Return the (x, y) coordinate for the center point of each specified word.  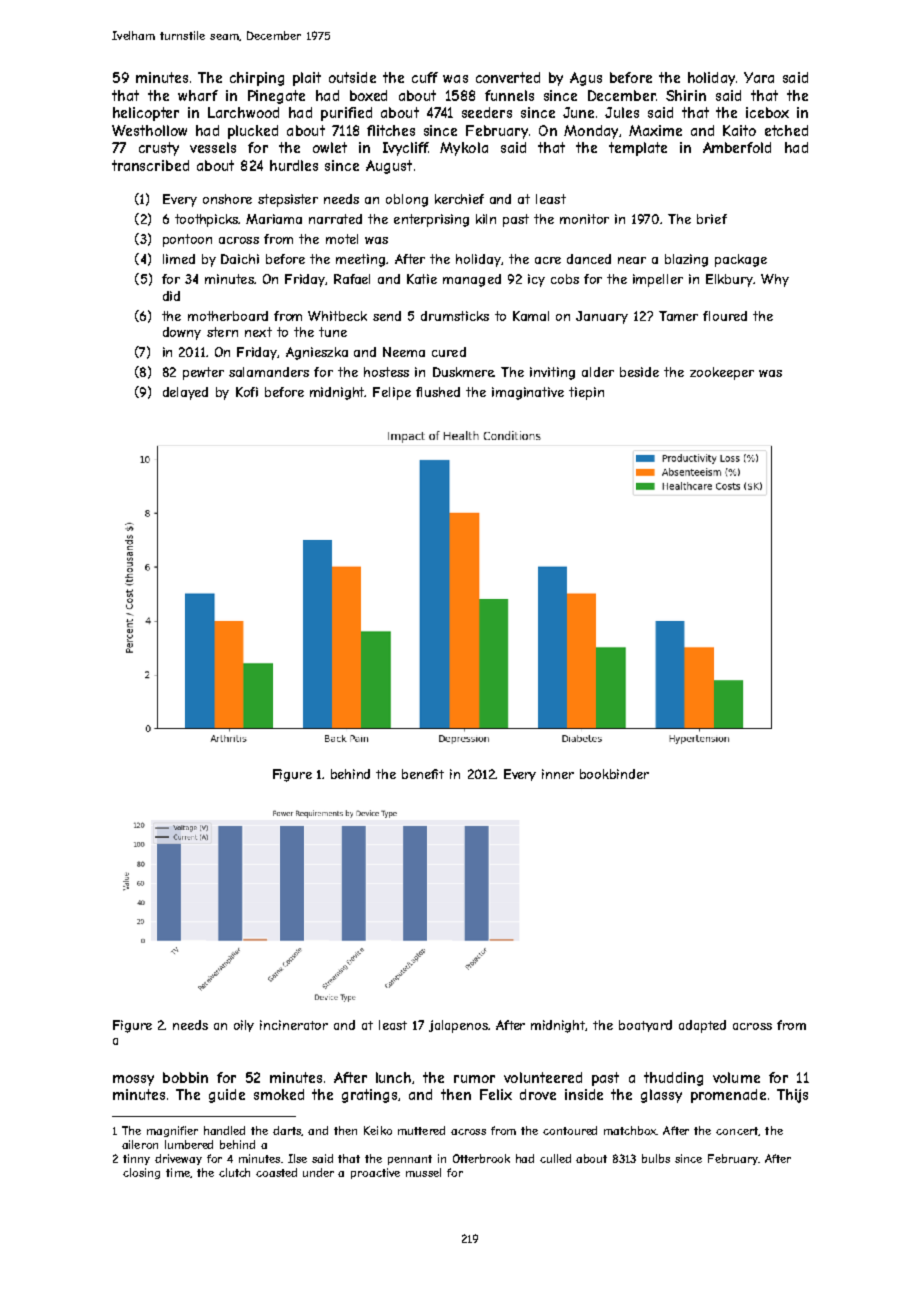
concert (737, 1131)
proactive (375, 1173)
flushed (438, 392)
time (178, 1172)
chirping (257, 79)
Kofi (247, 392)
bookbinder (614, 774)
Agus (586, 79)
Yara (759, 77)
